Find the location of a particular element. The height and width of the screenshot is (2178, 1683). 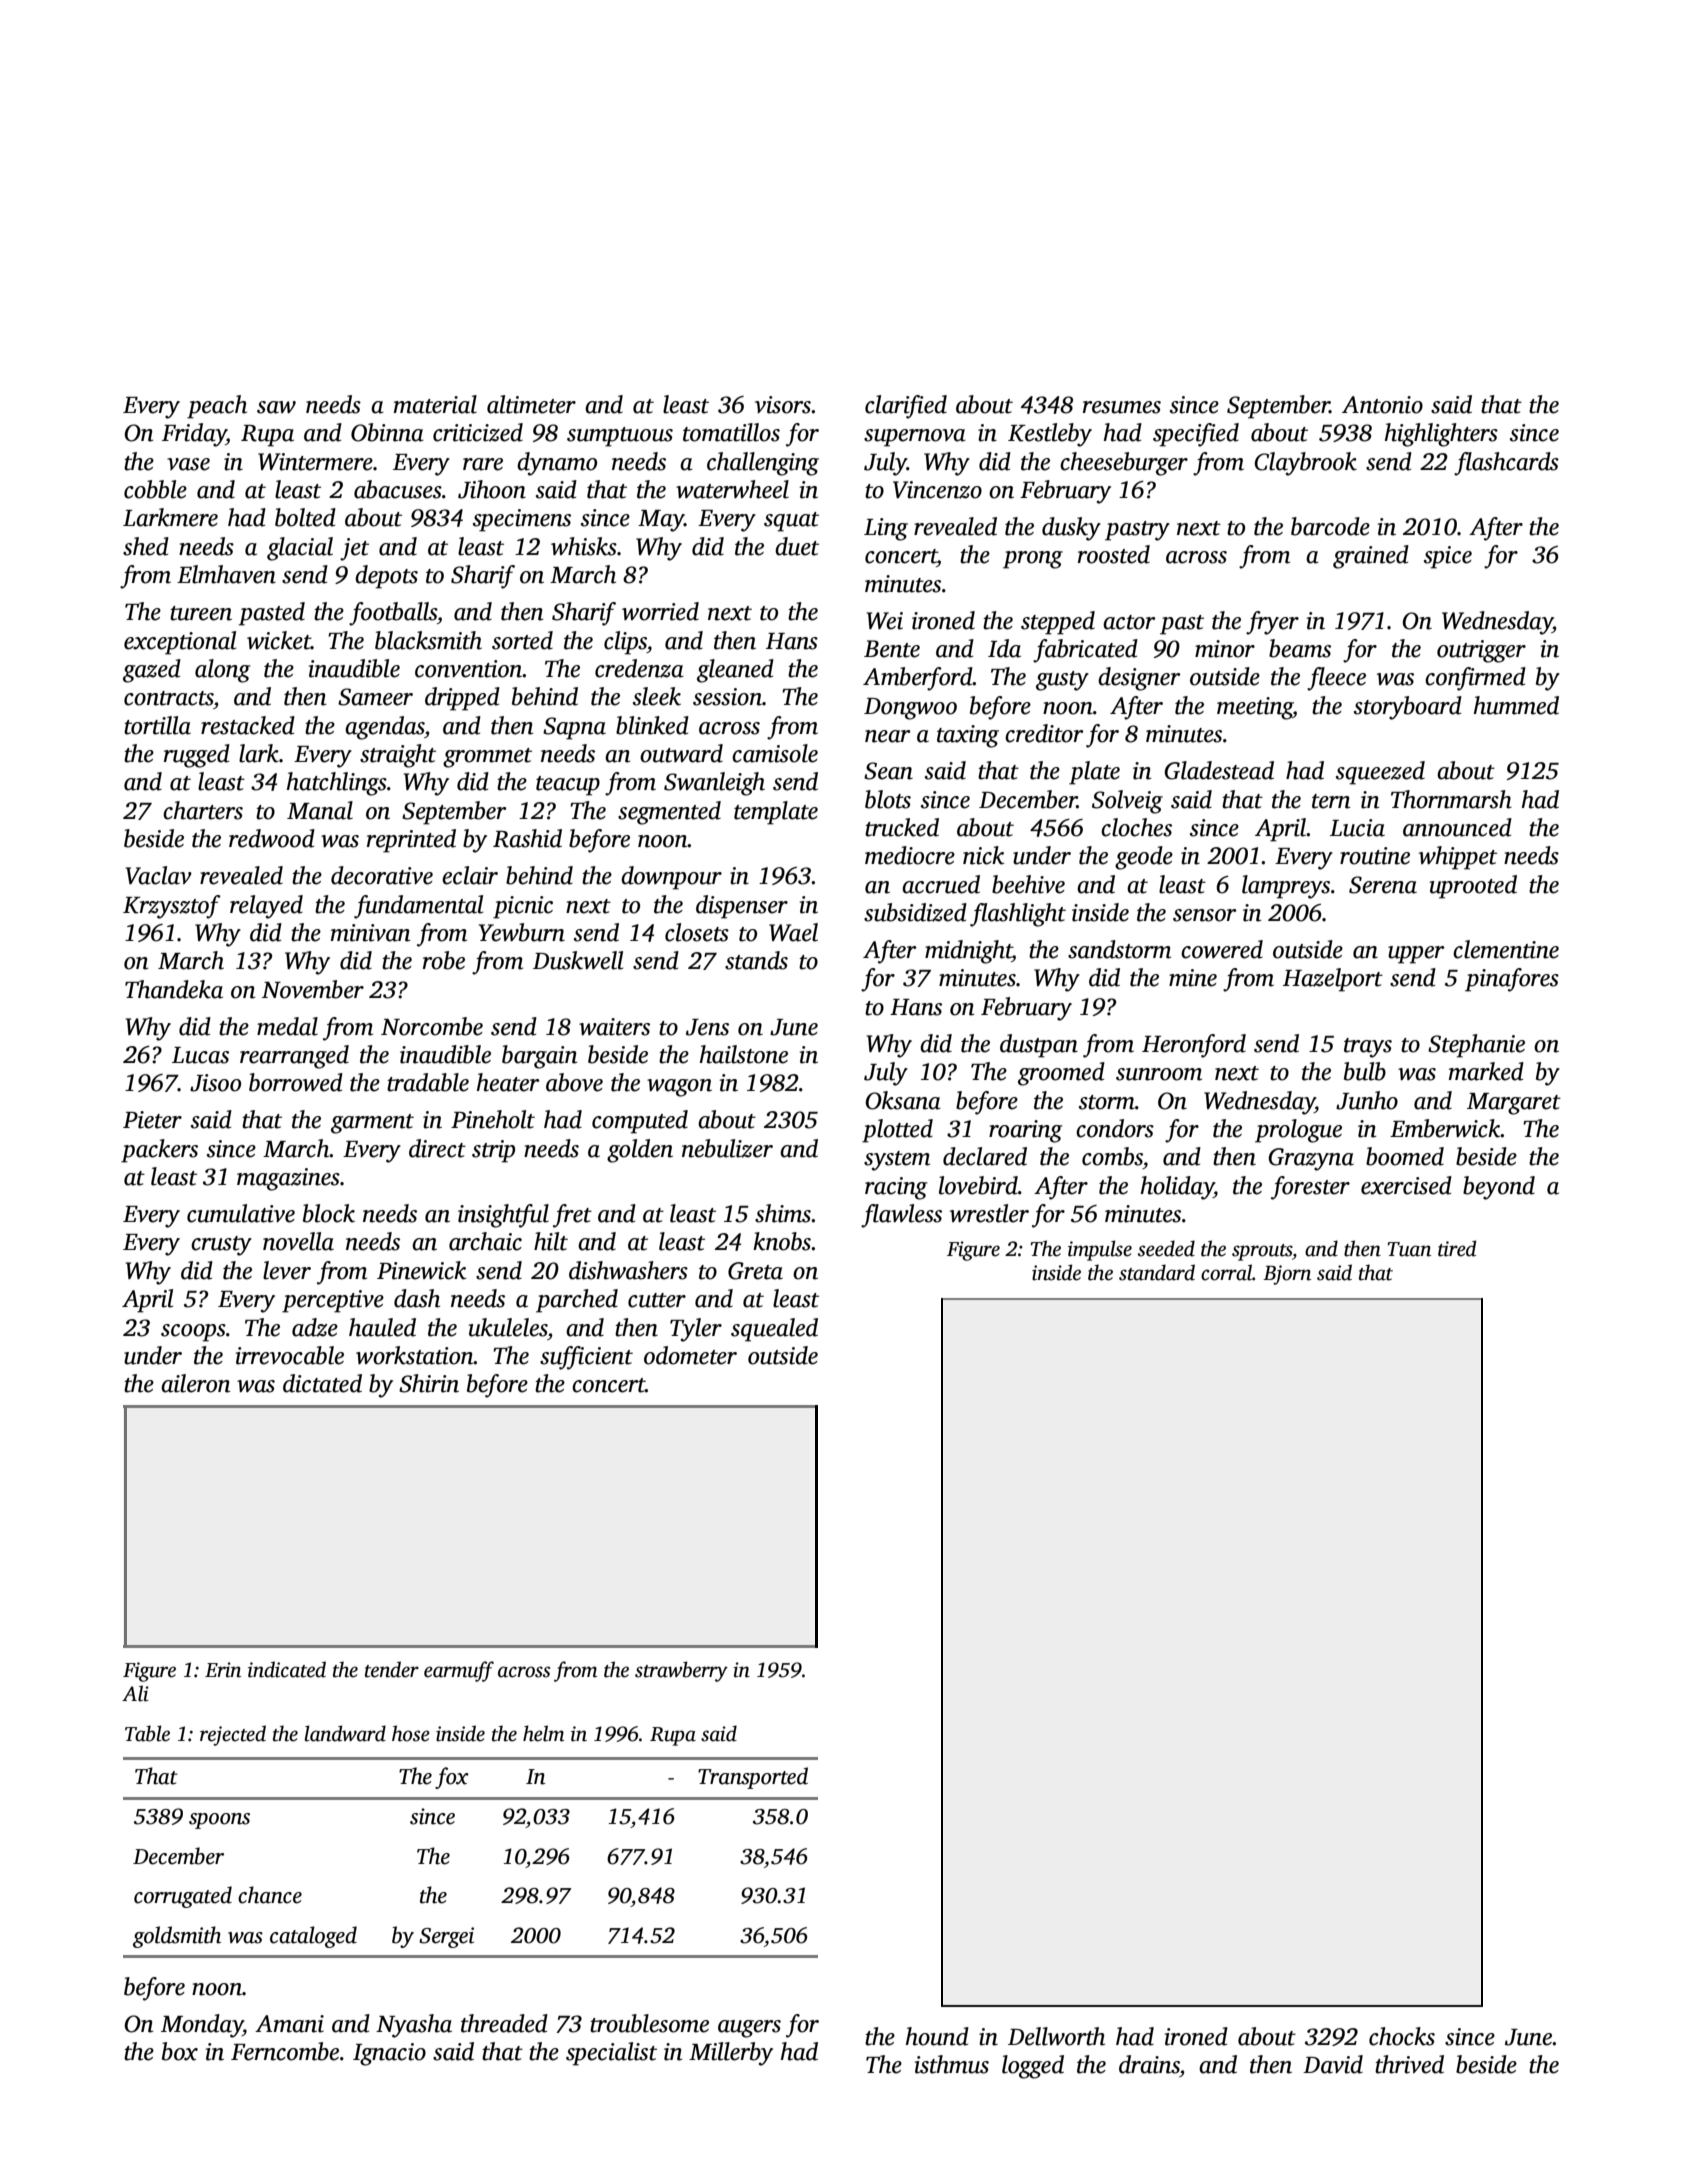

specimens is located at coordinates (522, 520).
